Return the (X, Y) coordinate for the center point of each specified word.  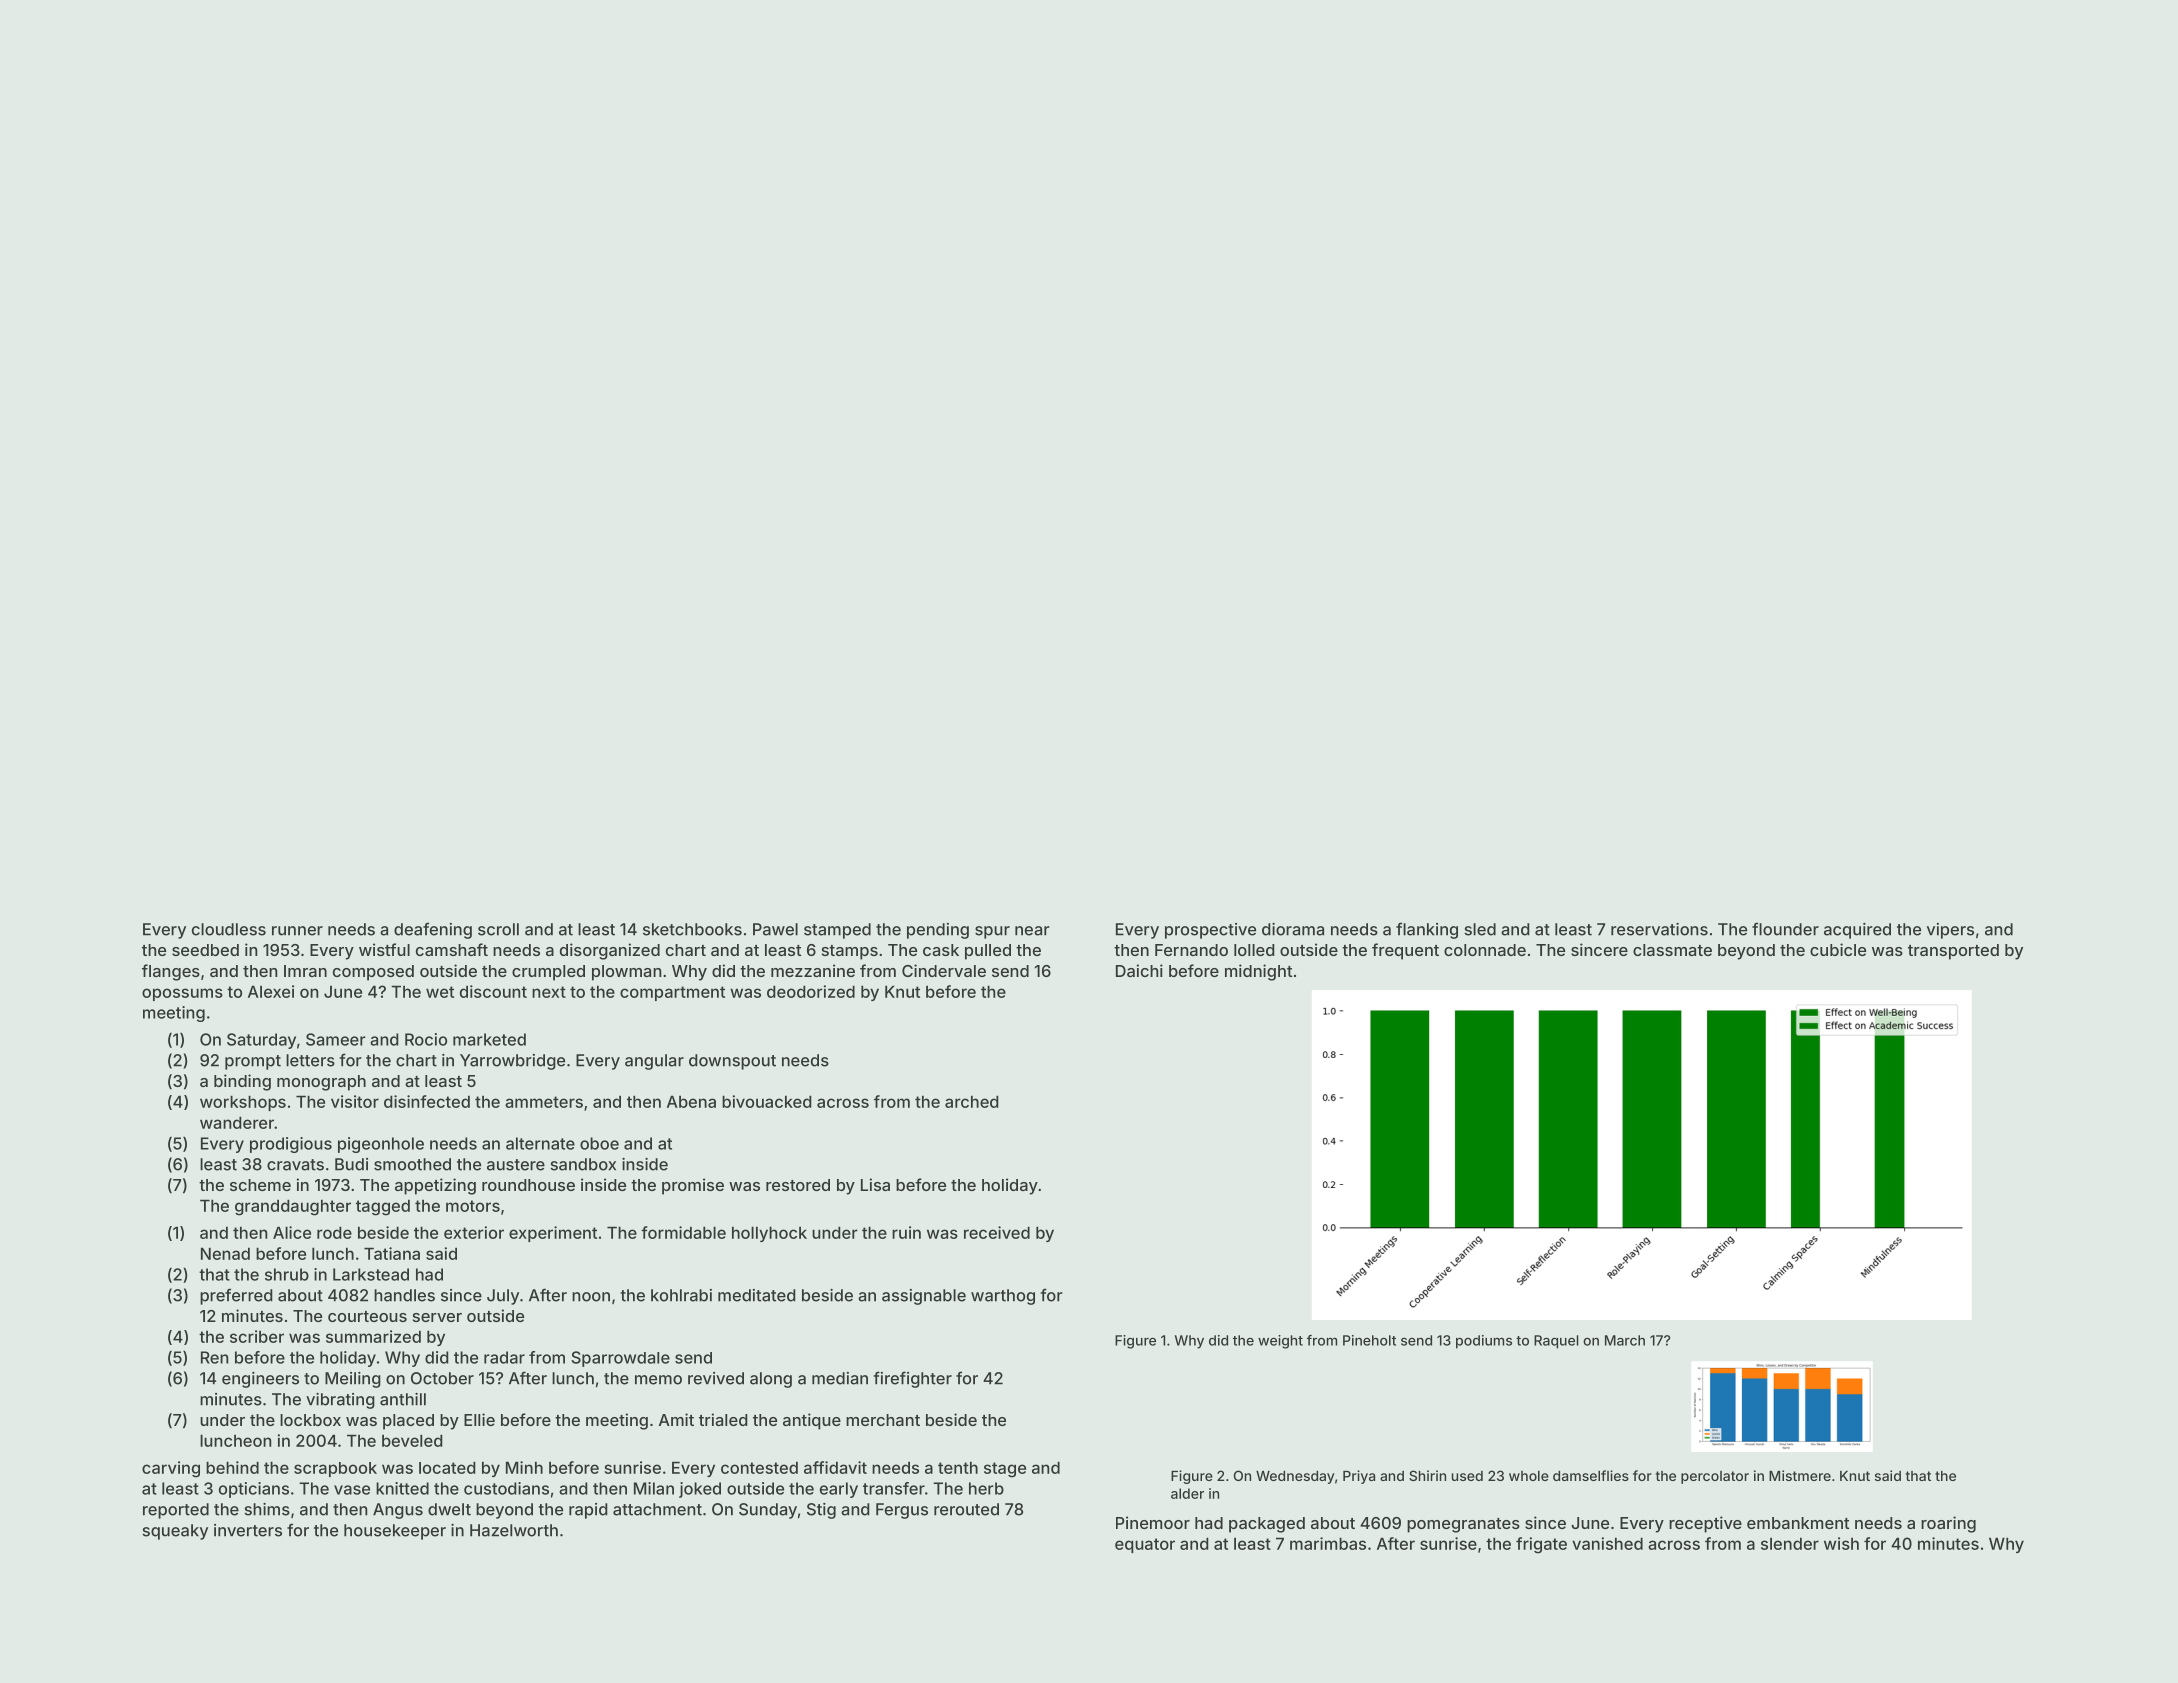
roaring (1948, 1524)
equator (1145, 1545)
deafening (433, 930)
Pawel (775, 929)
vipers (1950, 931)
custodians (506, 1488)
